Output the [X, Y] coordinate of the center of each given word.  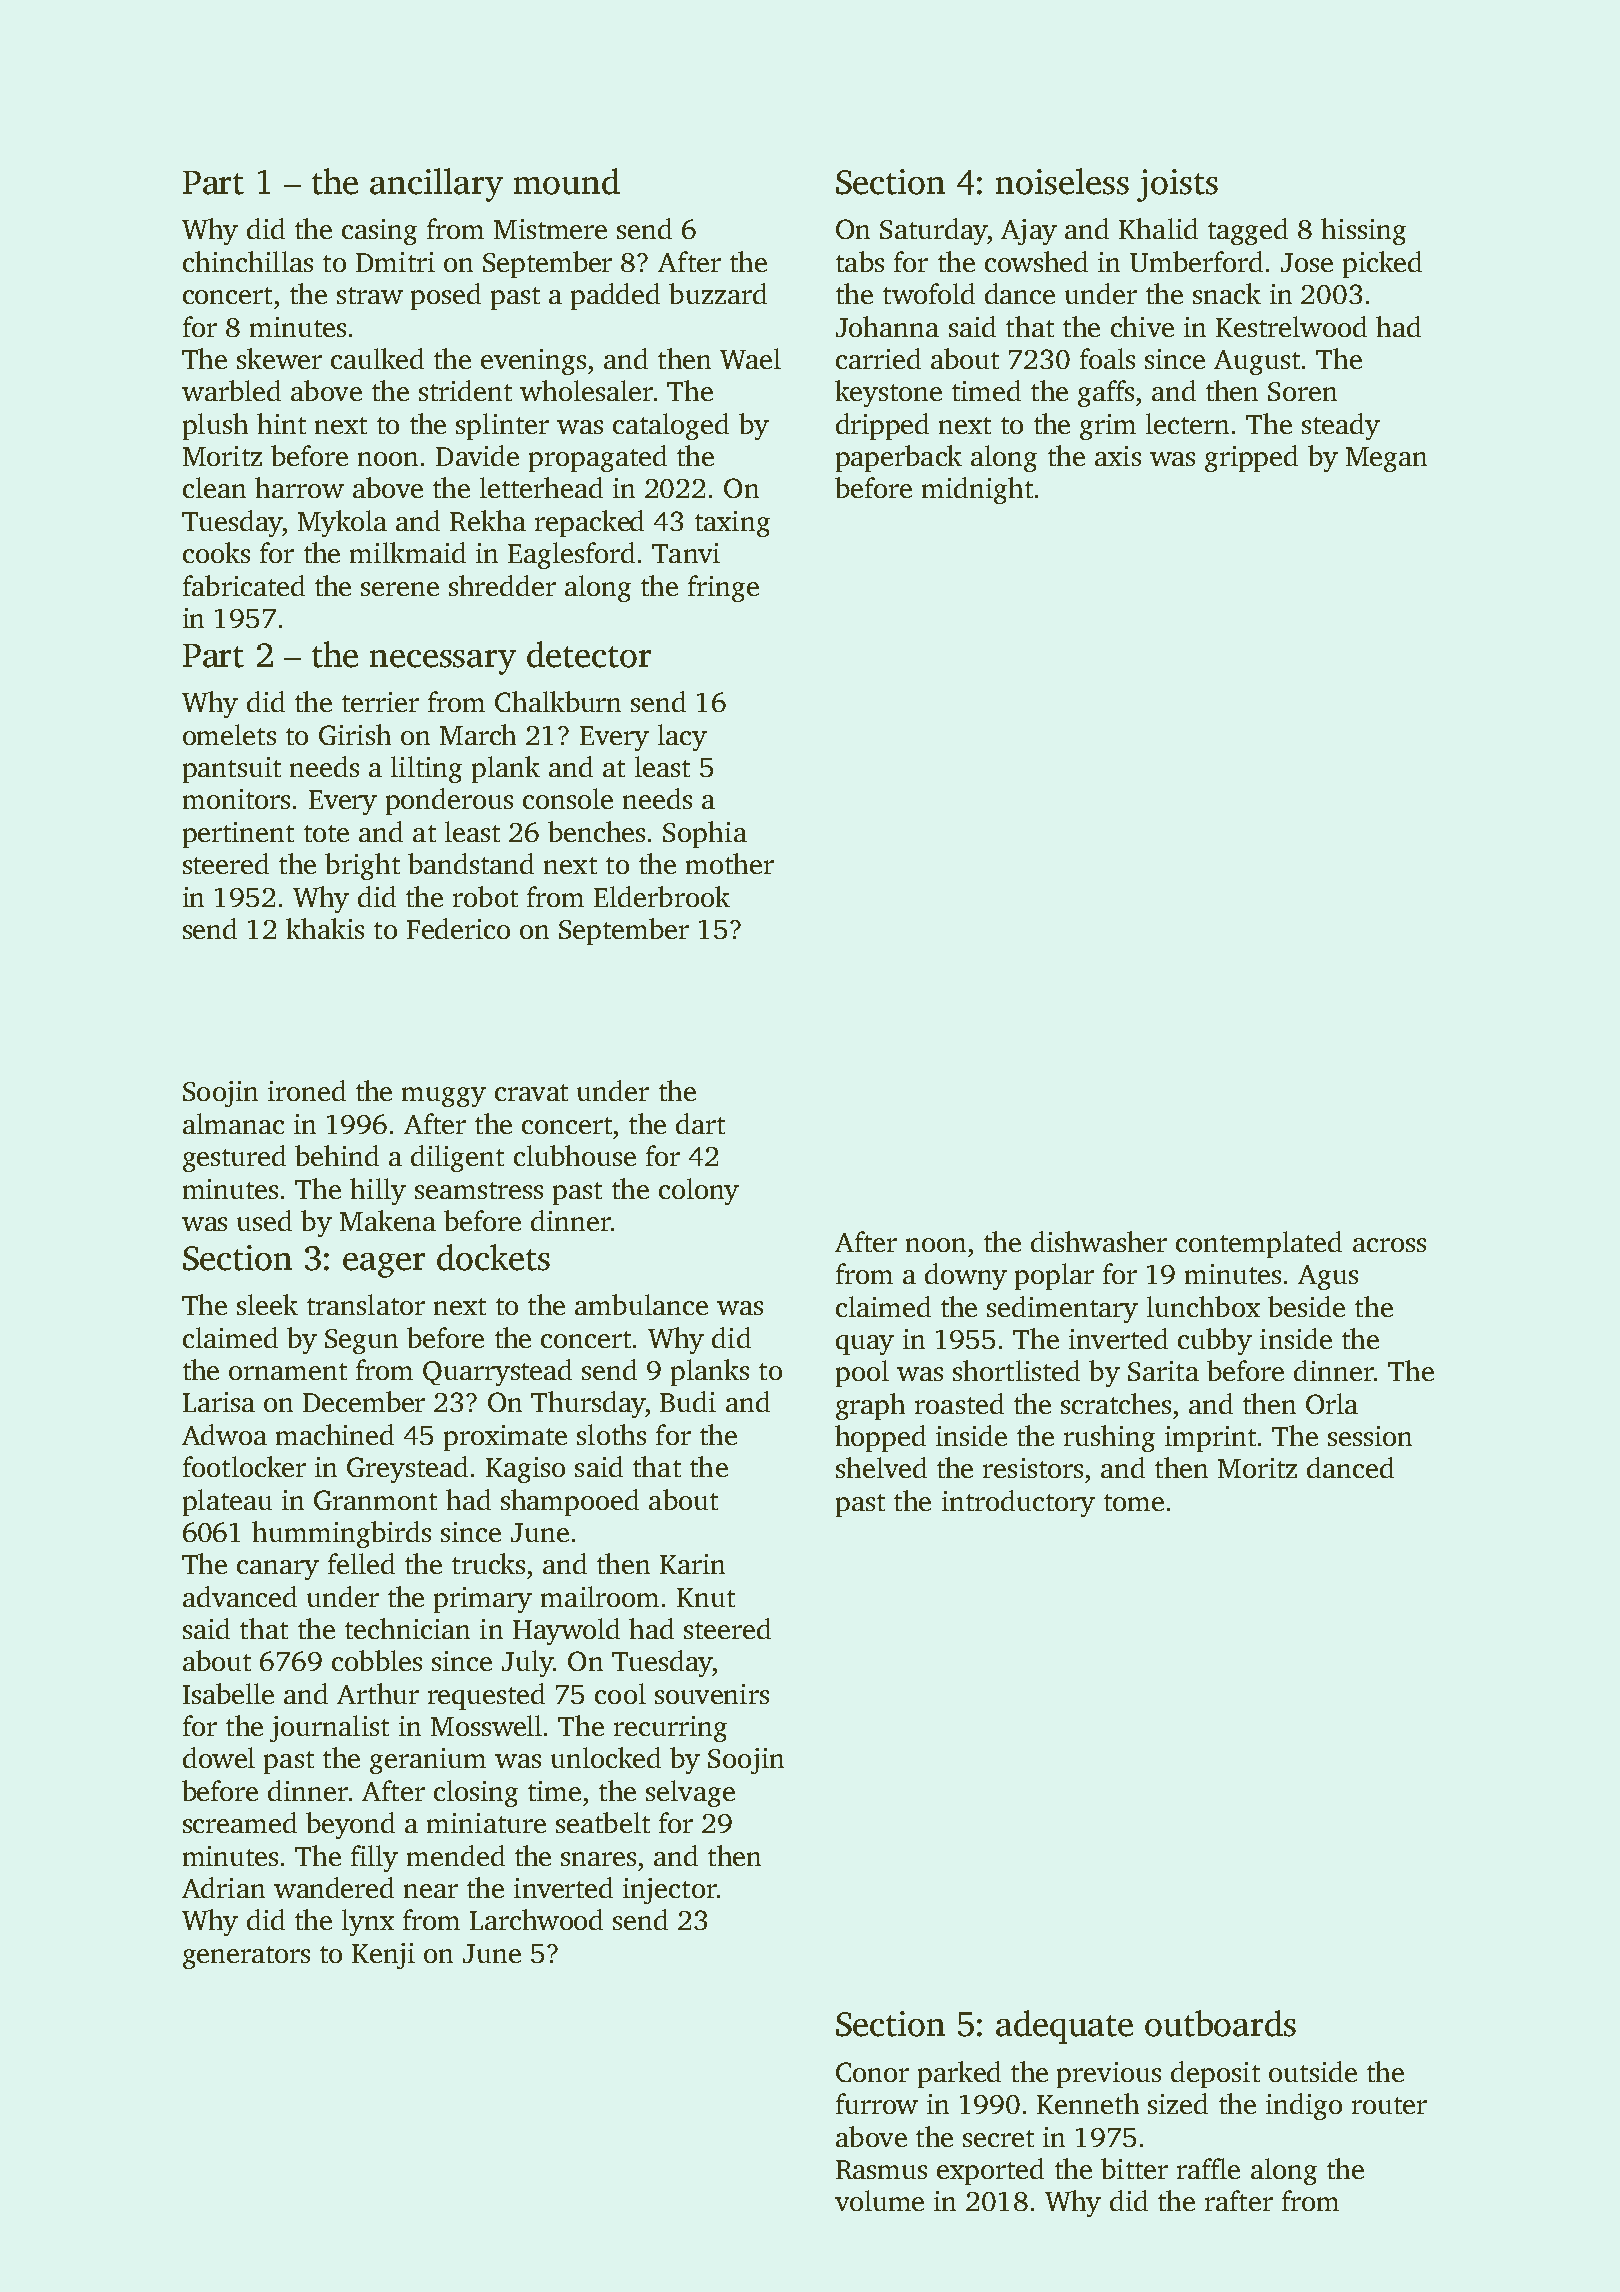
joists [1177, 185]
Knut [706, 1597]
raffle [1208, 2168]
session [1370, 1436]
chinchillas [248, 261]
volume [879, 2200]
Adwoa [224, 1434]
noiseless [1062, 181]
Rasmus [881, 2169]
